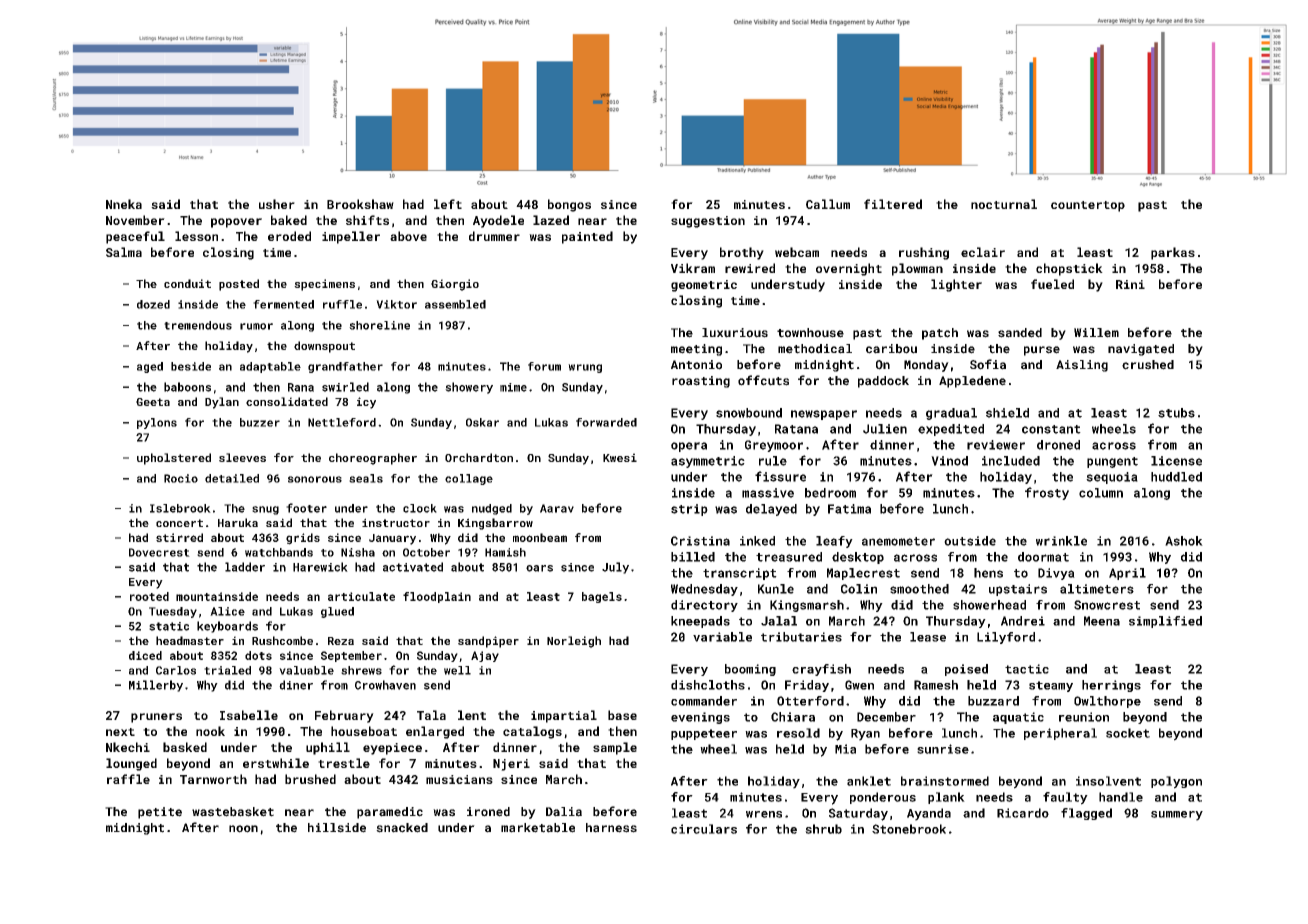 This document has width=1308, height=924. I want to click on sanded, so click(1020, 333).
